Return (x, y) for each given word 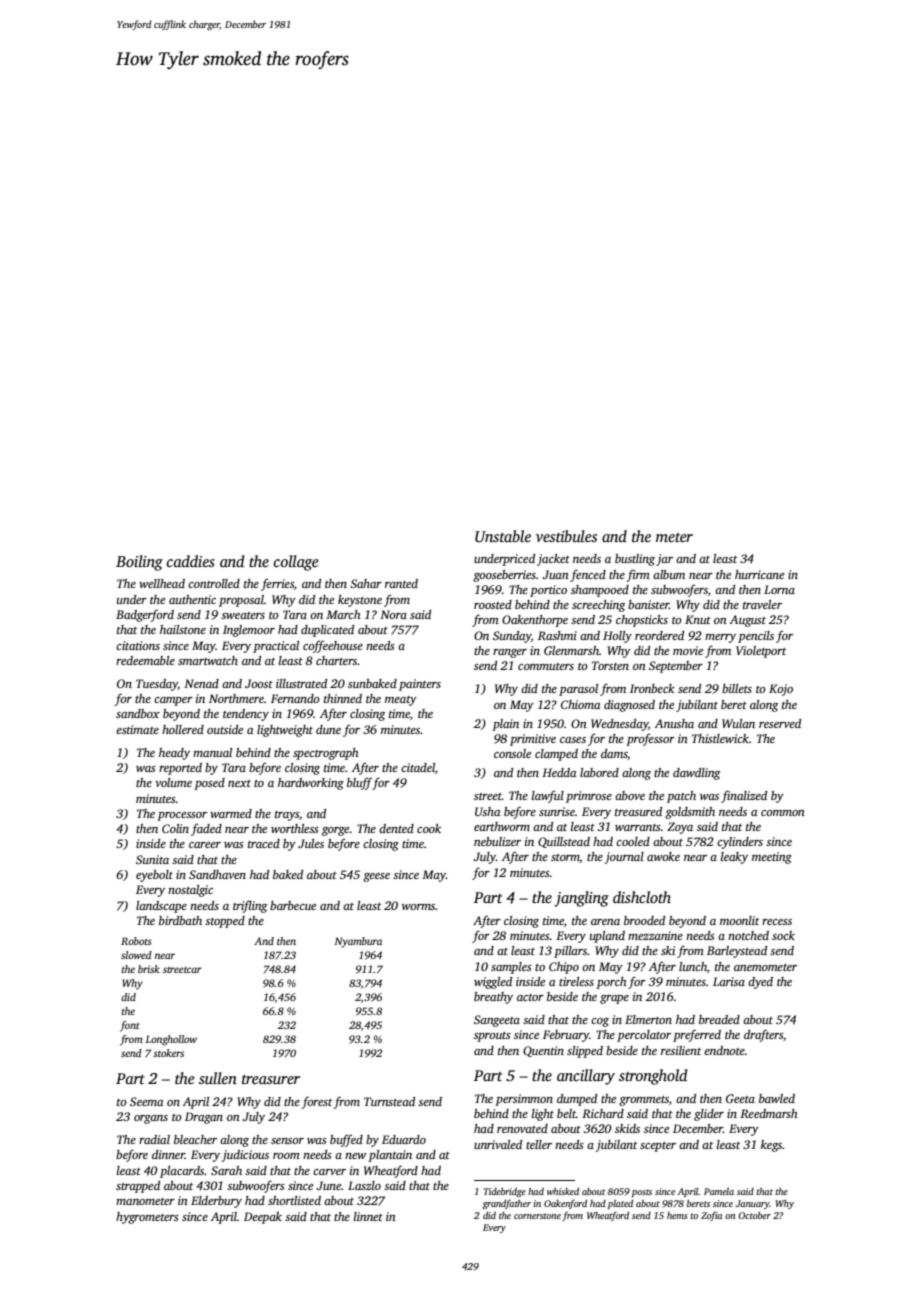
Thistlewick (720, 738)
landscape (161, 907)
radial (154, 1139)
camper (173, 701)
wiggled (493, 983)
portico (548, 591)
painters (420, 685)
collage (296, 563)
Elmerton (648, 1019)
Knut (698, 619)
